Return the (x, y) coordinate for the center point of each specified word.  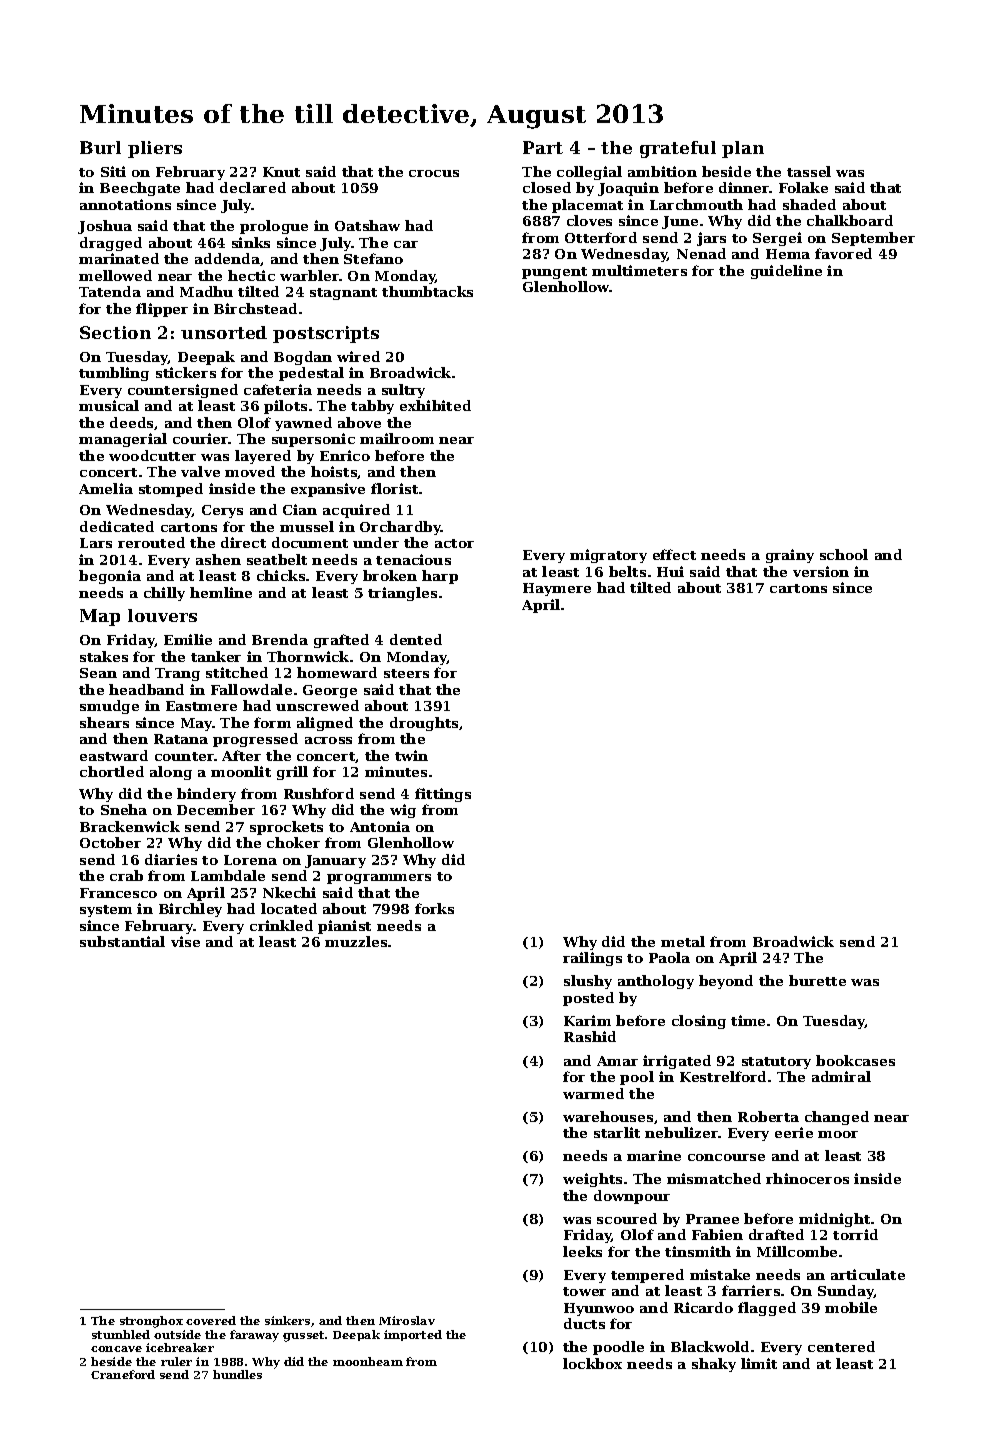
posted (588, 999)
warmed (593, 1093)
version (821, 571)
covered (211, 1320)
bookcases (855, 1060)
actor (454, 543)
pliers (155, 149)
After (241, 755)
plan (743, 149)
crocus (434, 173)
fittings (443, 795)
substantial (122, 941)
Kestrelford (723, 1076)
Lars (96, 543)
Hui (670, 571)
